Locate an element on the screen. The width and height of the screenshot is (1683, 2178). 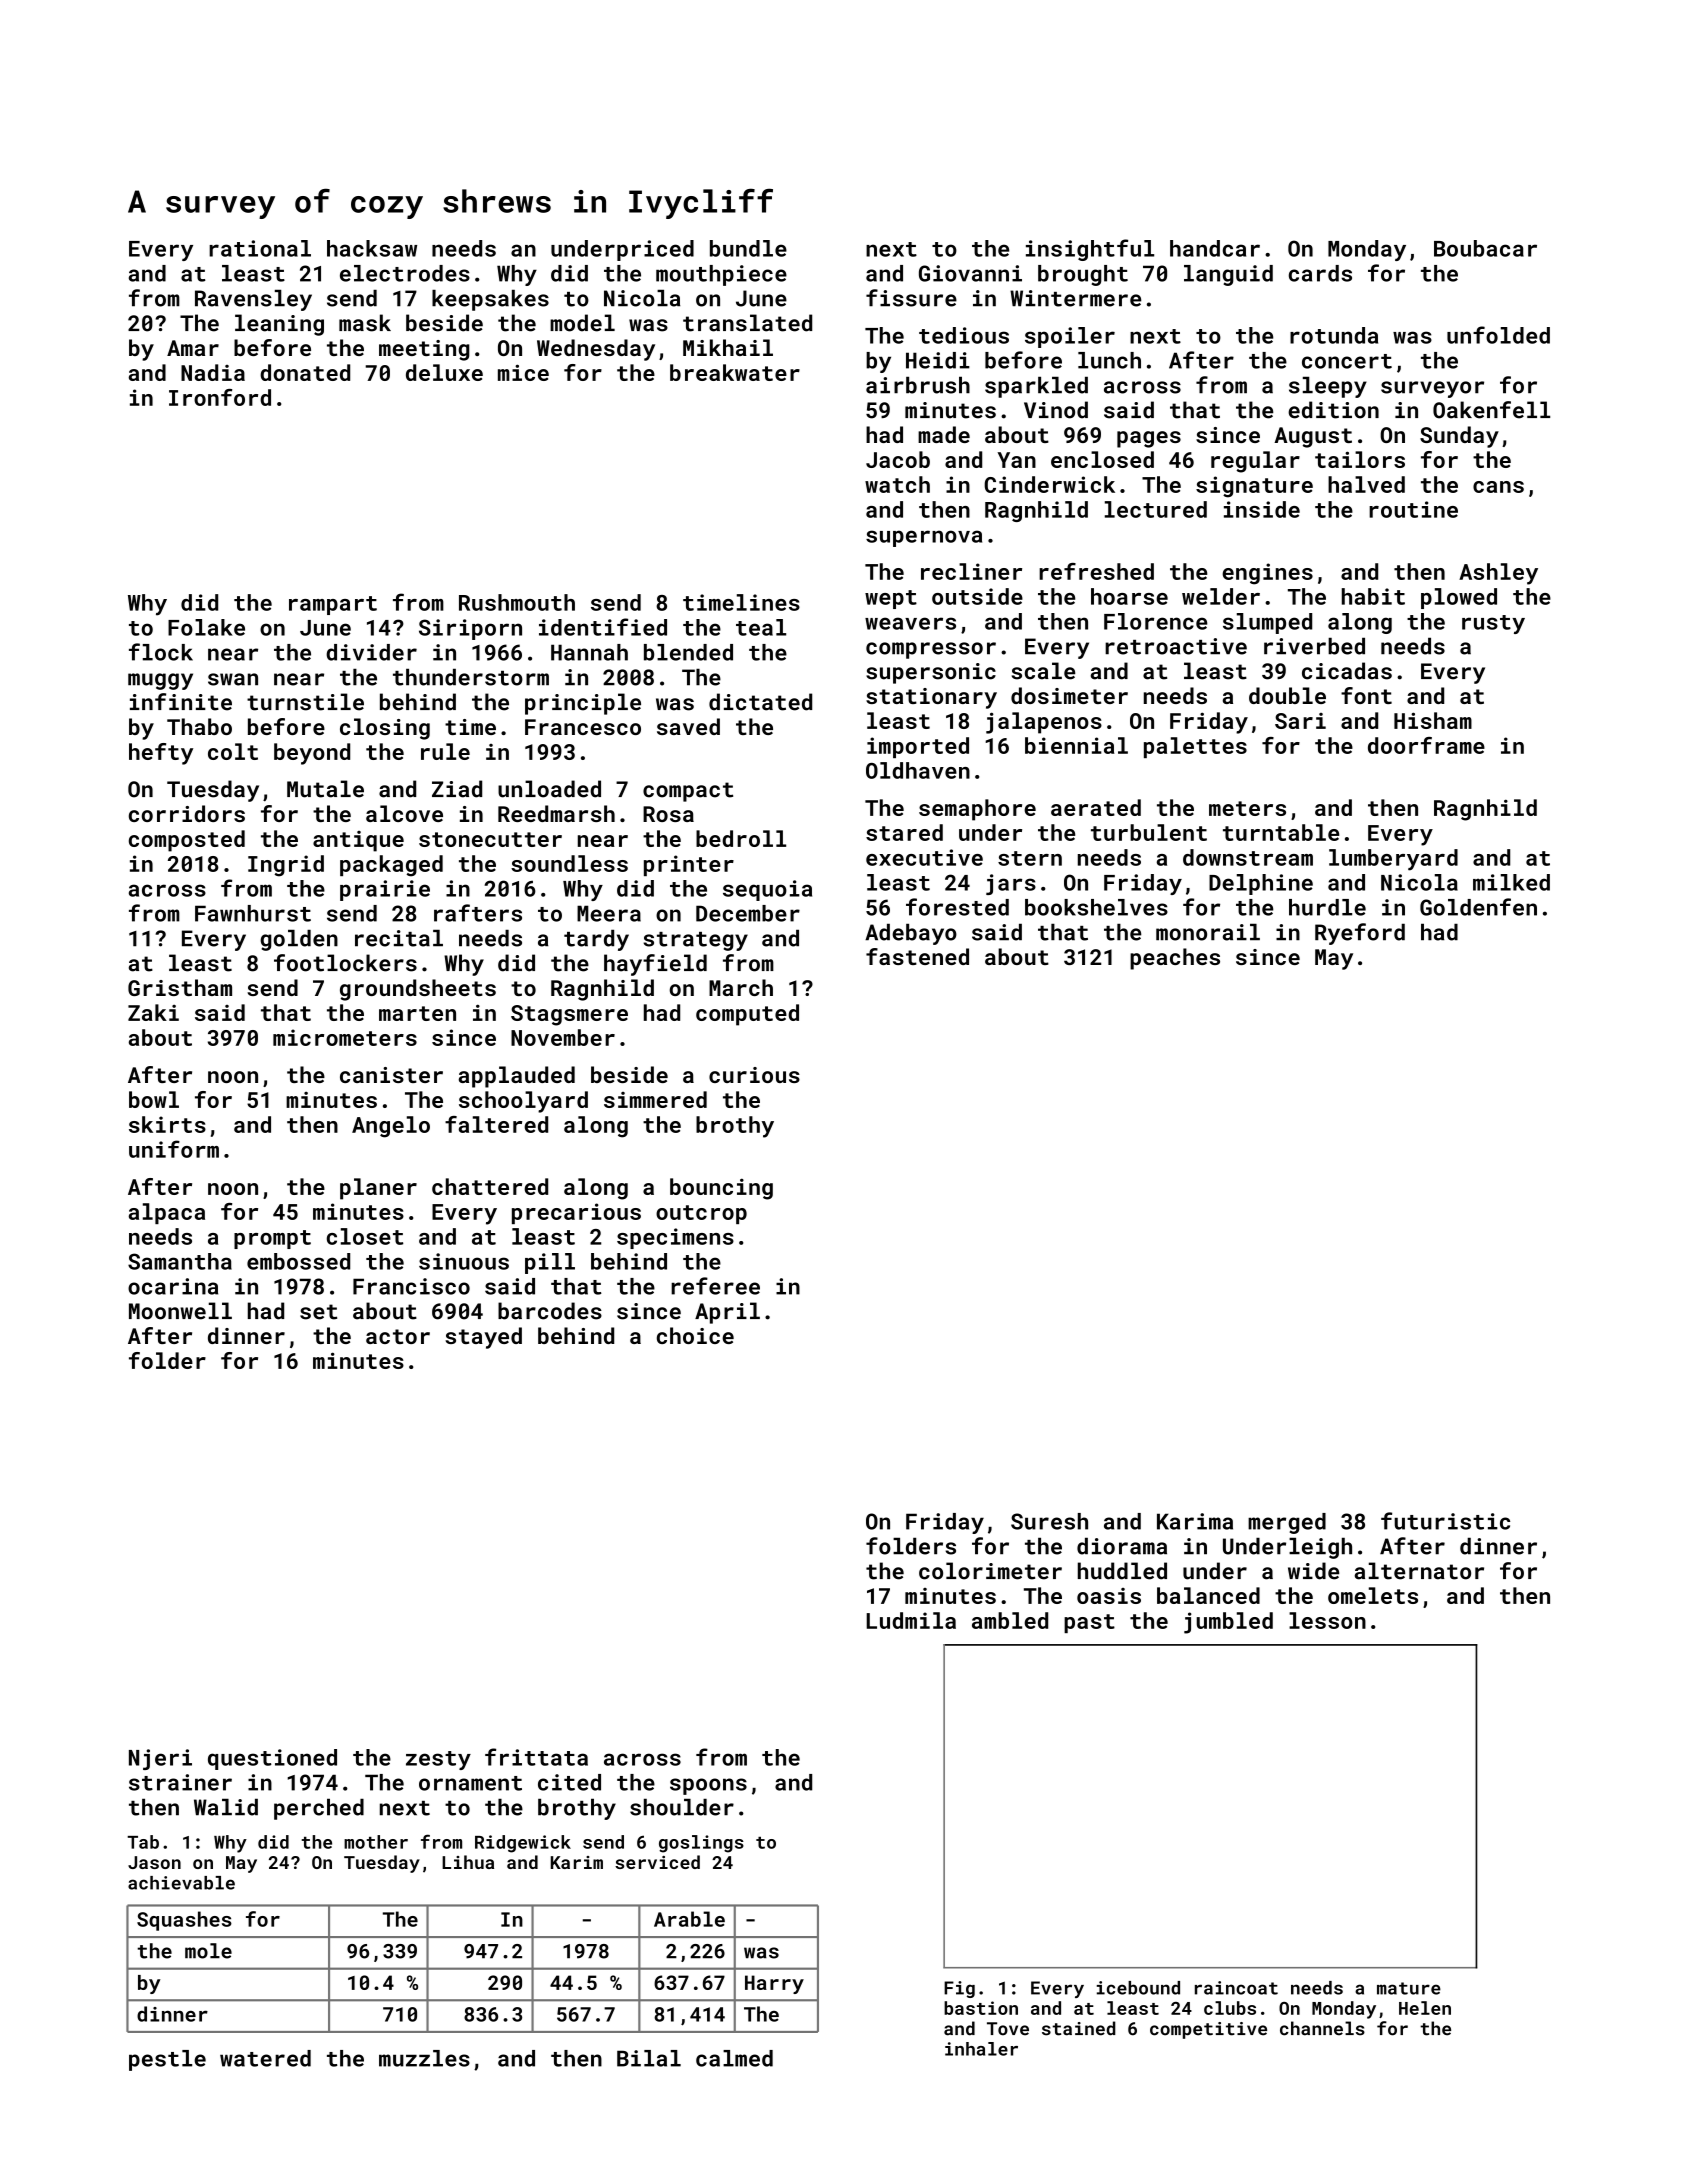
Squashes is located at coordinates (184, 1921).
